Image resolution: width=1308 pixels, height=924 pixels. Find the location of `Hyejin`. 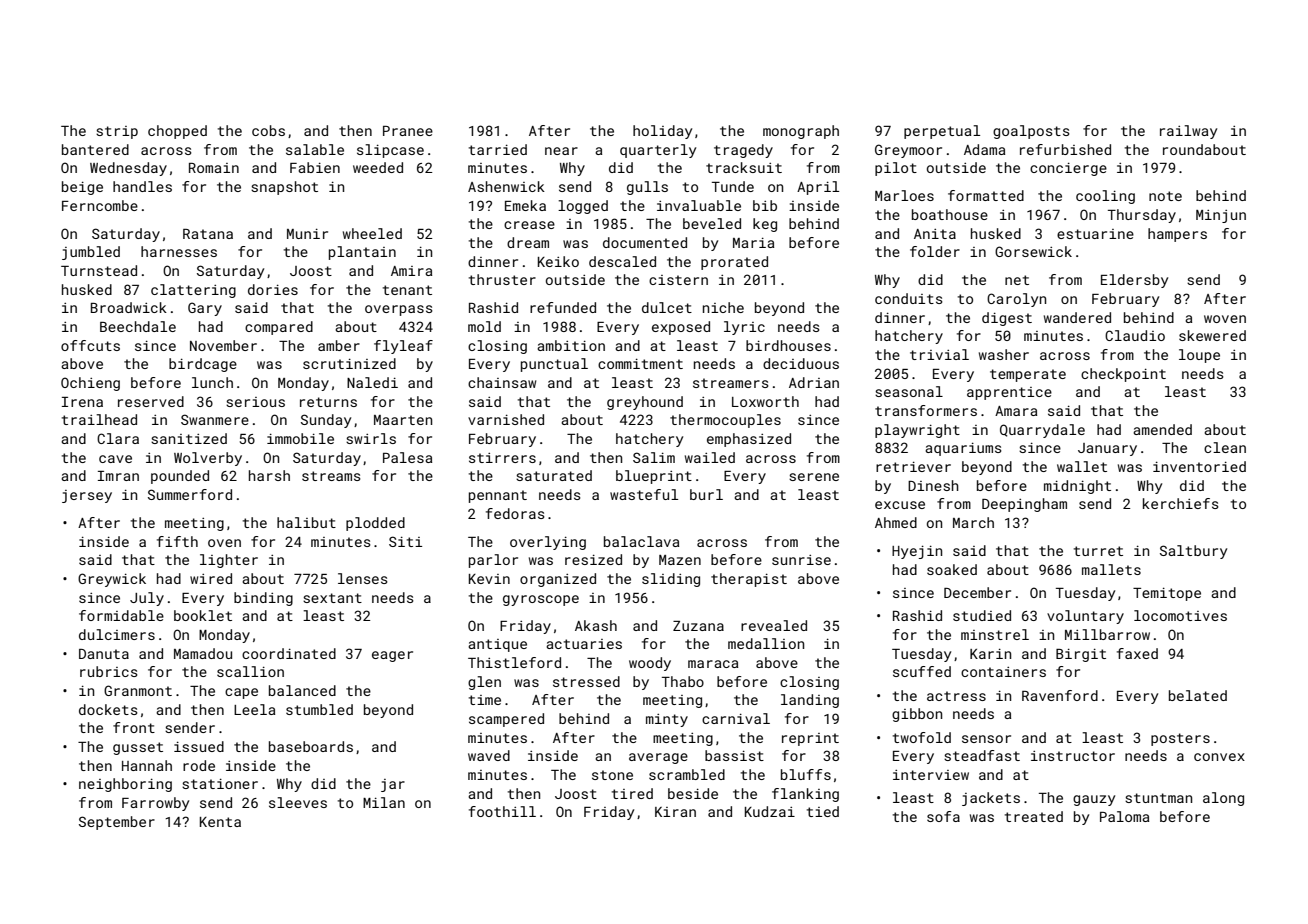

Hyejin is located at coordinates (917, 552).
